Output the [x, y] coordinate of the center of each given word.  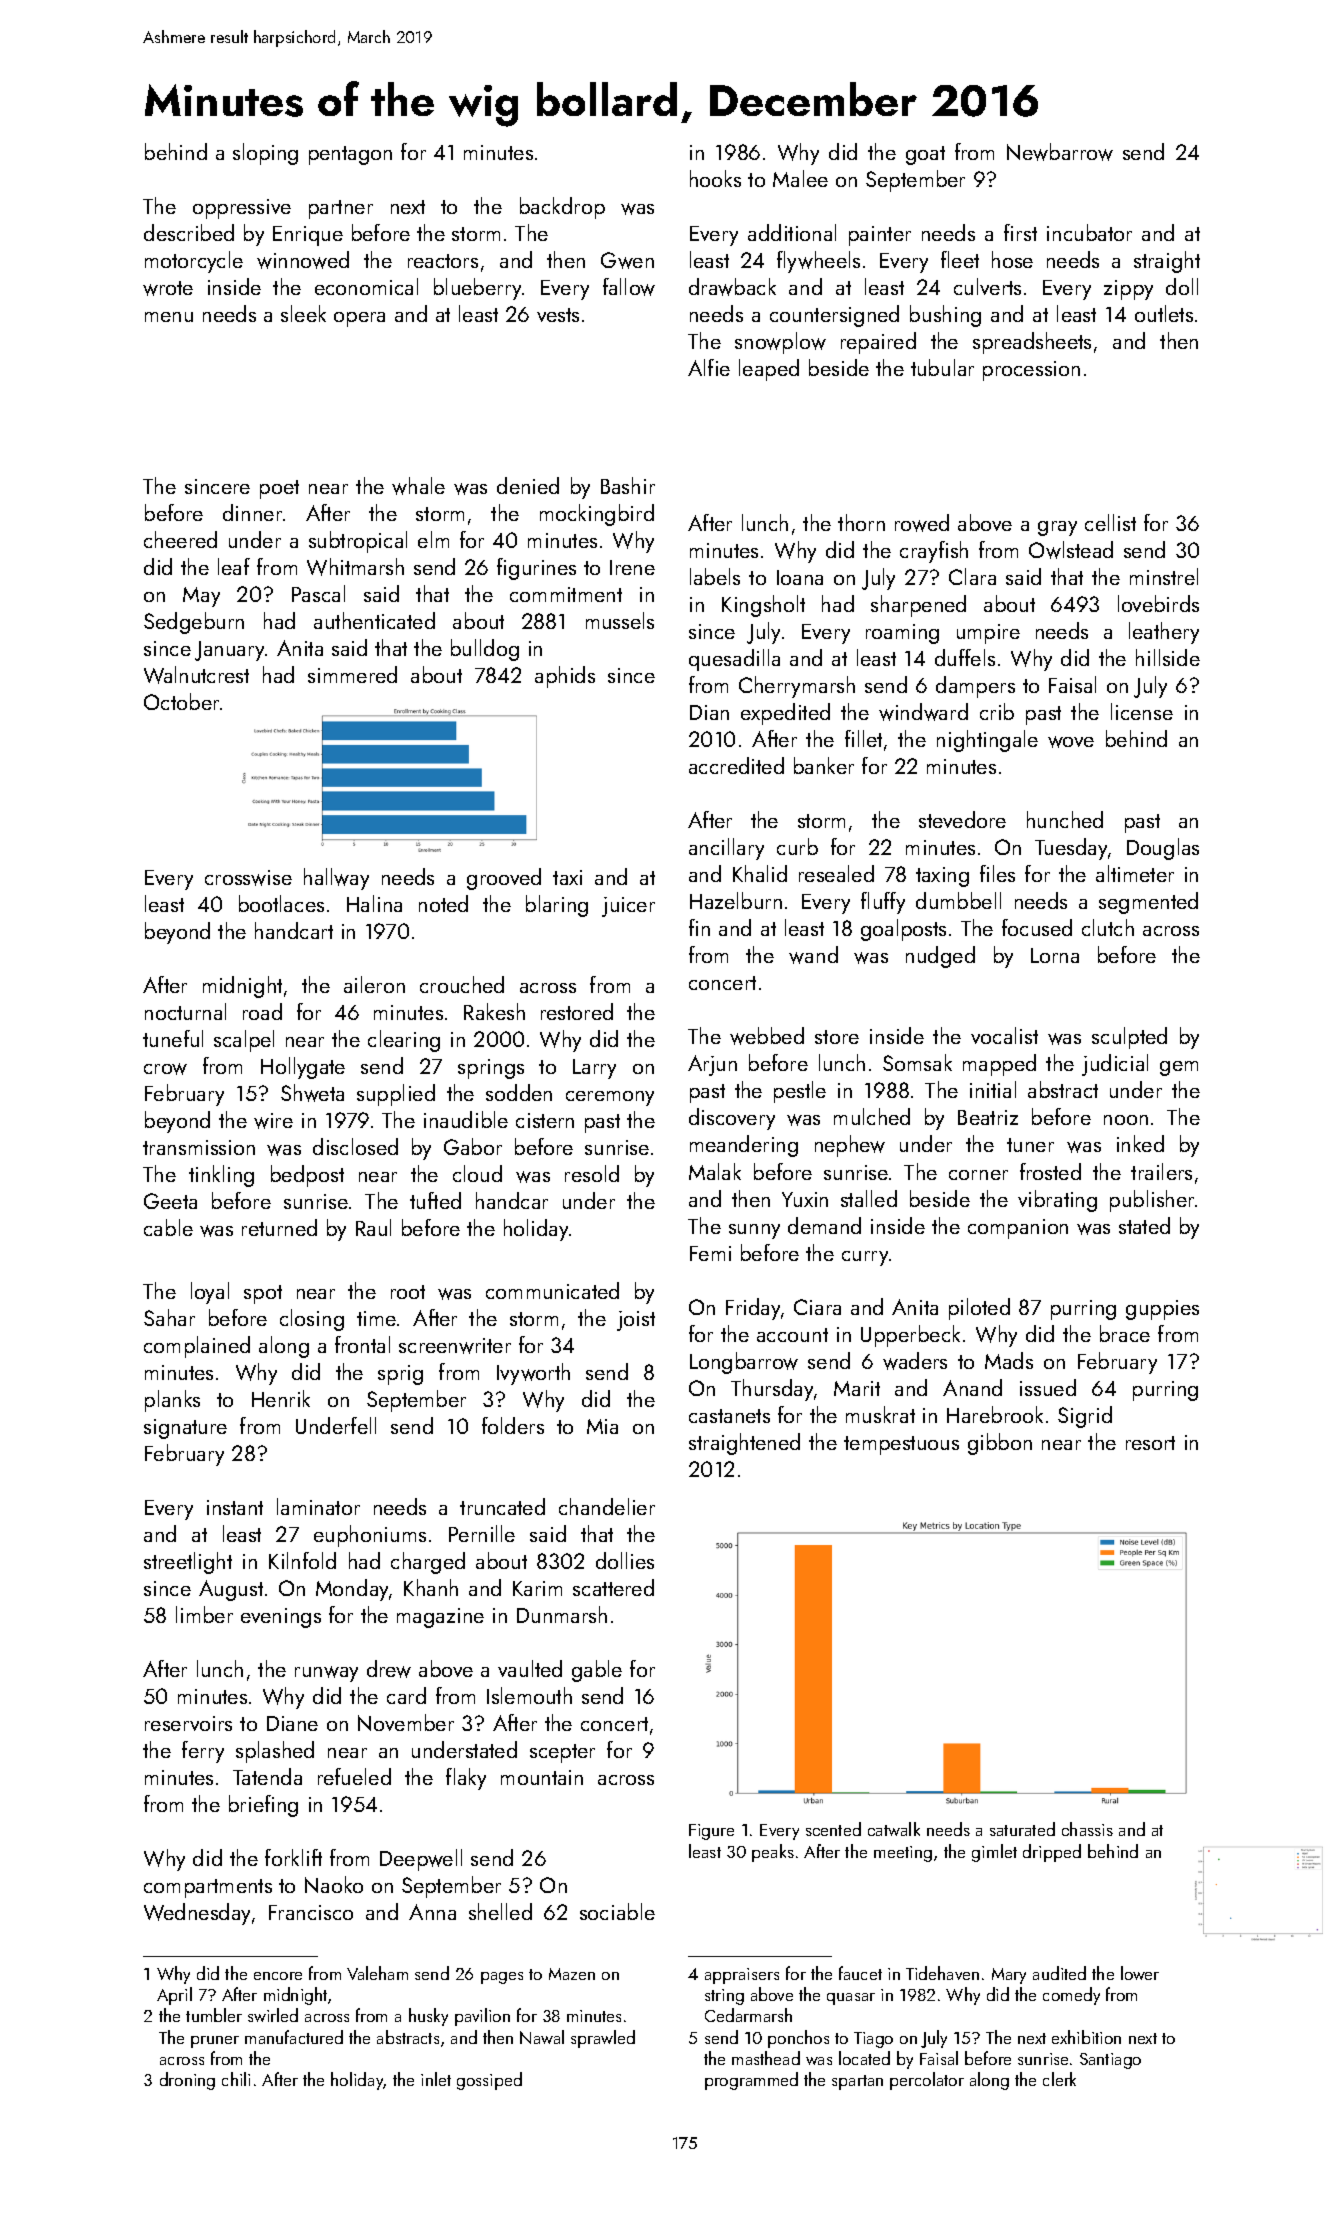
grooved [504, 879]
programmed [751, 2081]
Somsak [917, 1062]
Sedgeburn [194, 623]
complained [197, 1347]
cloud [477, 1173]
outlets [1164, 313]
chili [236, 2079]
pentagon [350, 155]
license [1142, 711]
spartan [857, 2082]
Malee [800, 178]
